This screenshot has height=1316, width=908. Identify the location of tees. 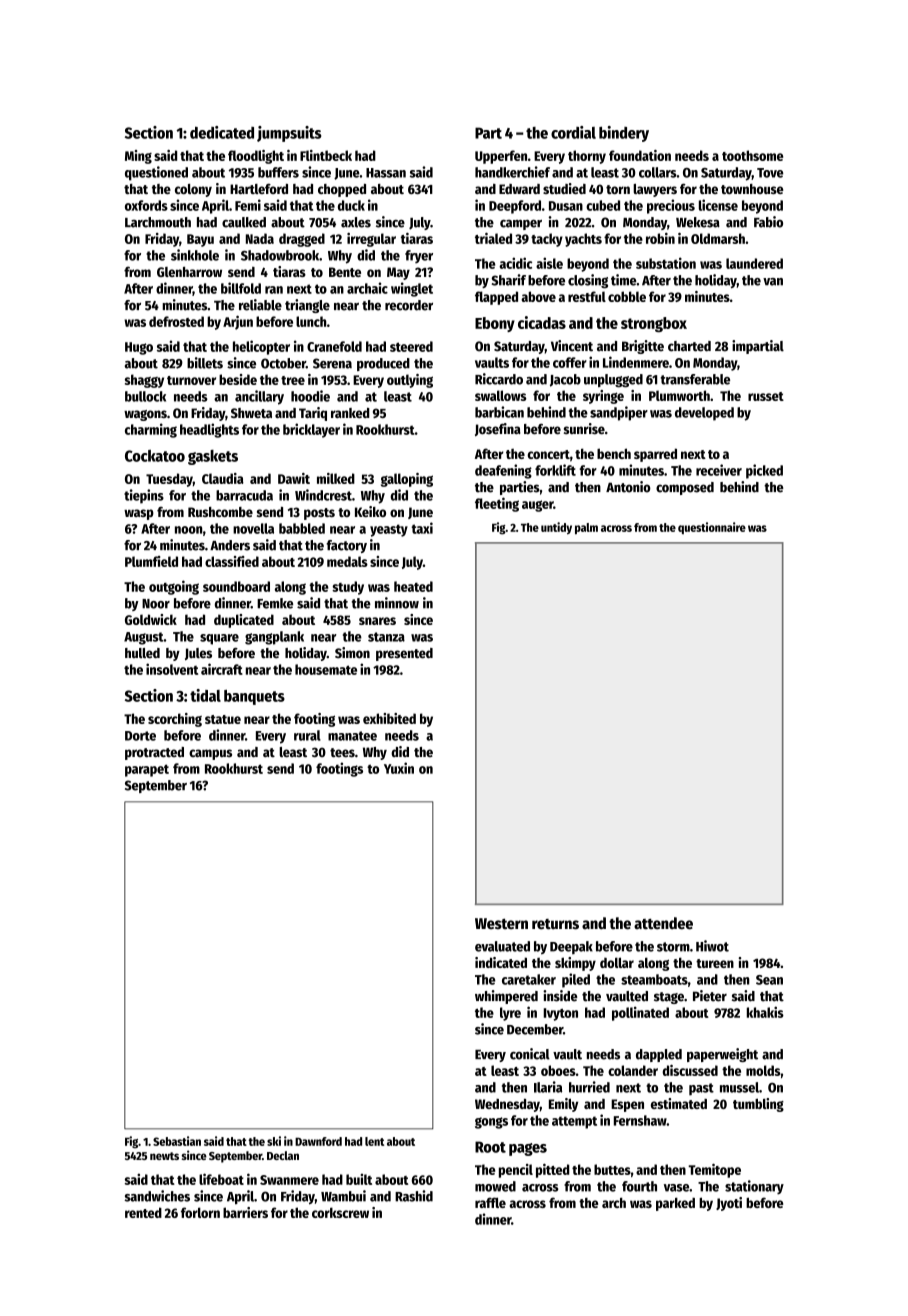
(342, 753).
